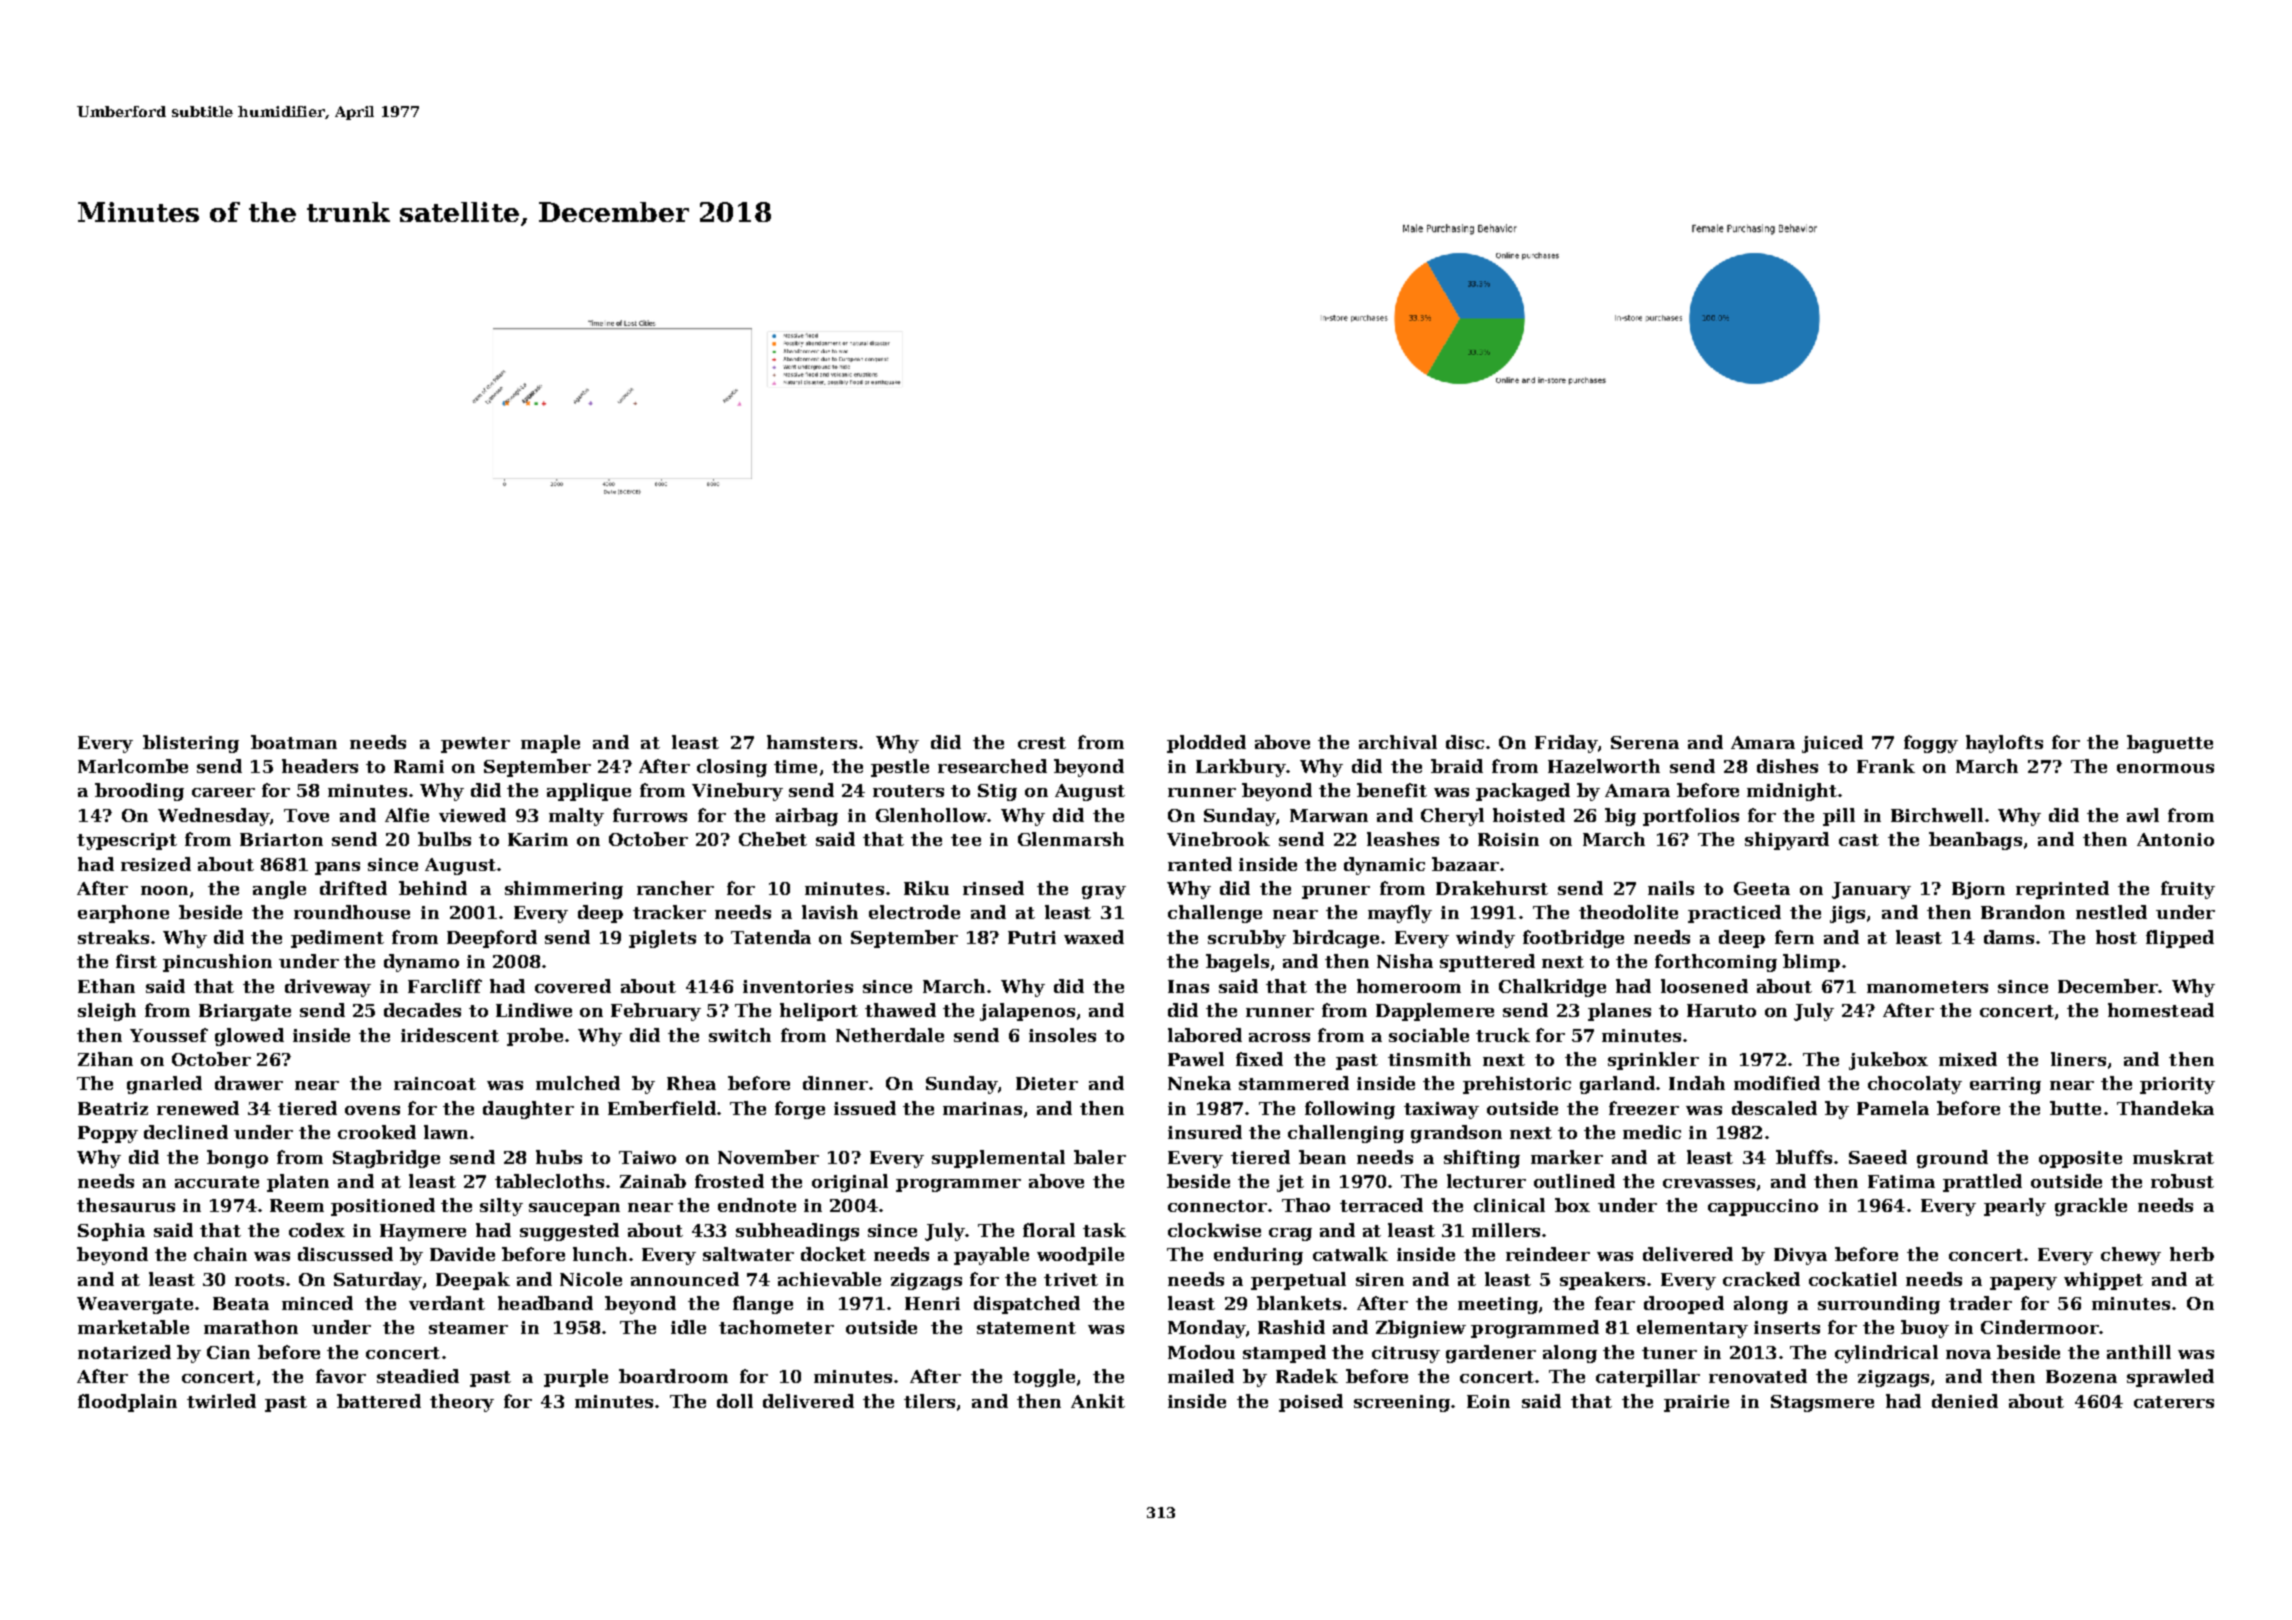  What do you see at coordinates (501, 1207) in the page?
I see `silty` at bounding box center [501, 1207].
